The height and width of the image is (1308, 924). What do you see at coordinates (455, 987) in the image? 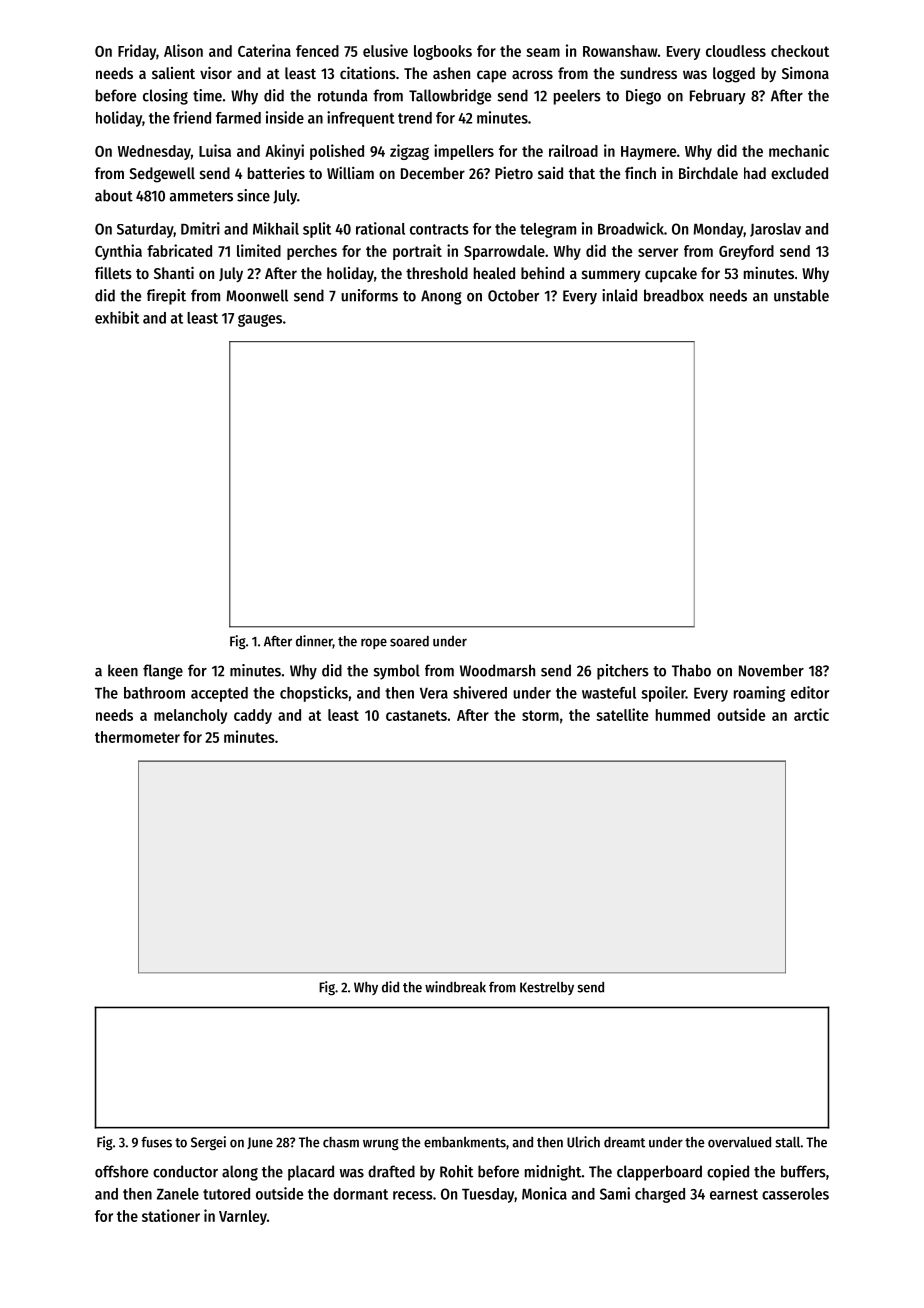
I see `windbreak` at bounding box center [455, 987].
